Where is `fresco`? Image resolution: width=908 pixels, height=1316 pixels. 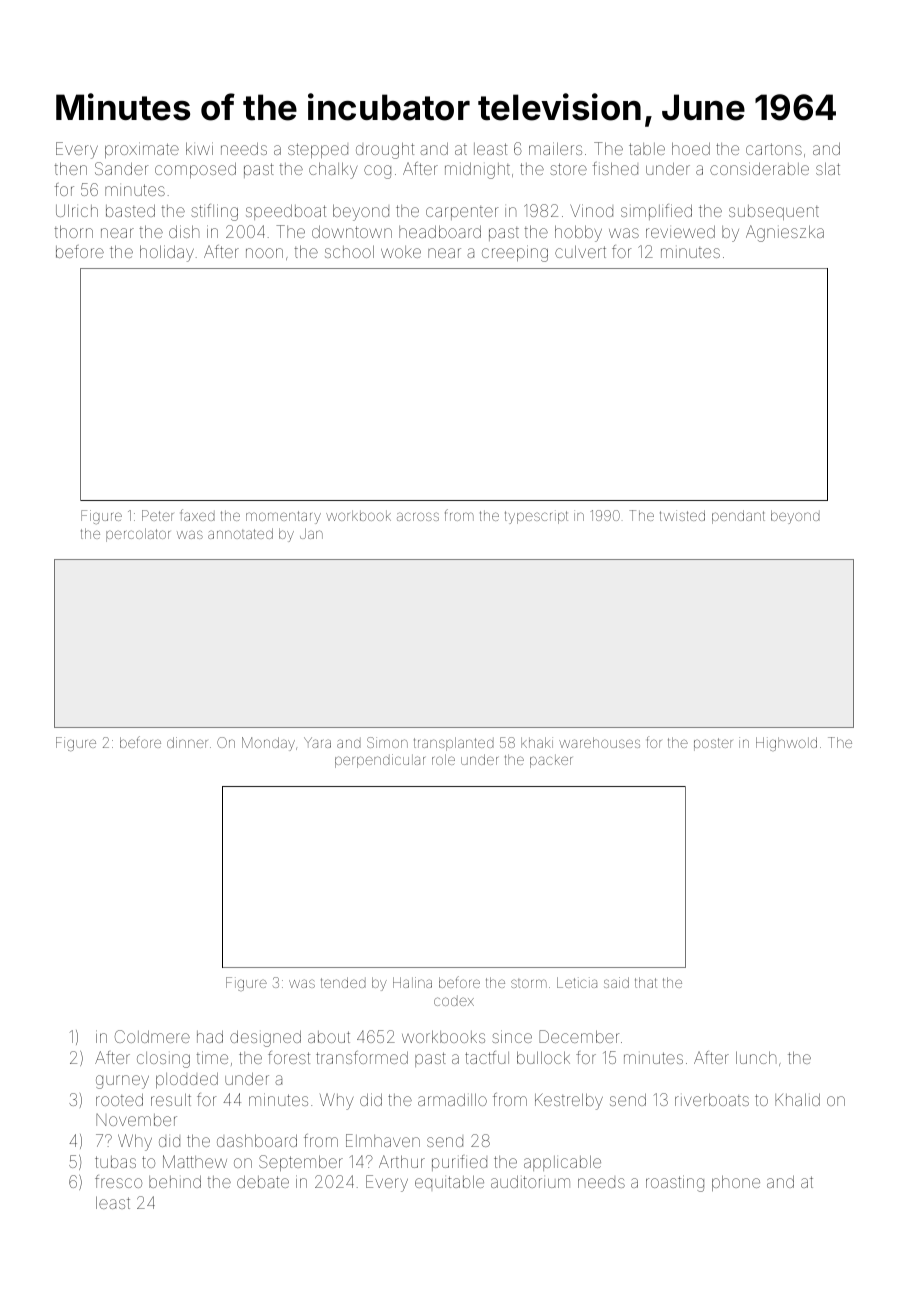 fresco is located at coordinates (118, 1181).
